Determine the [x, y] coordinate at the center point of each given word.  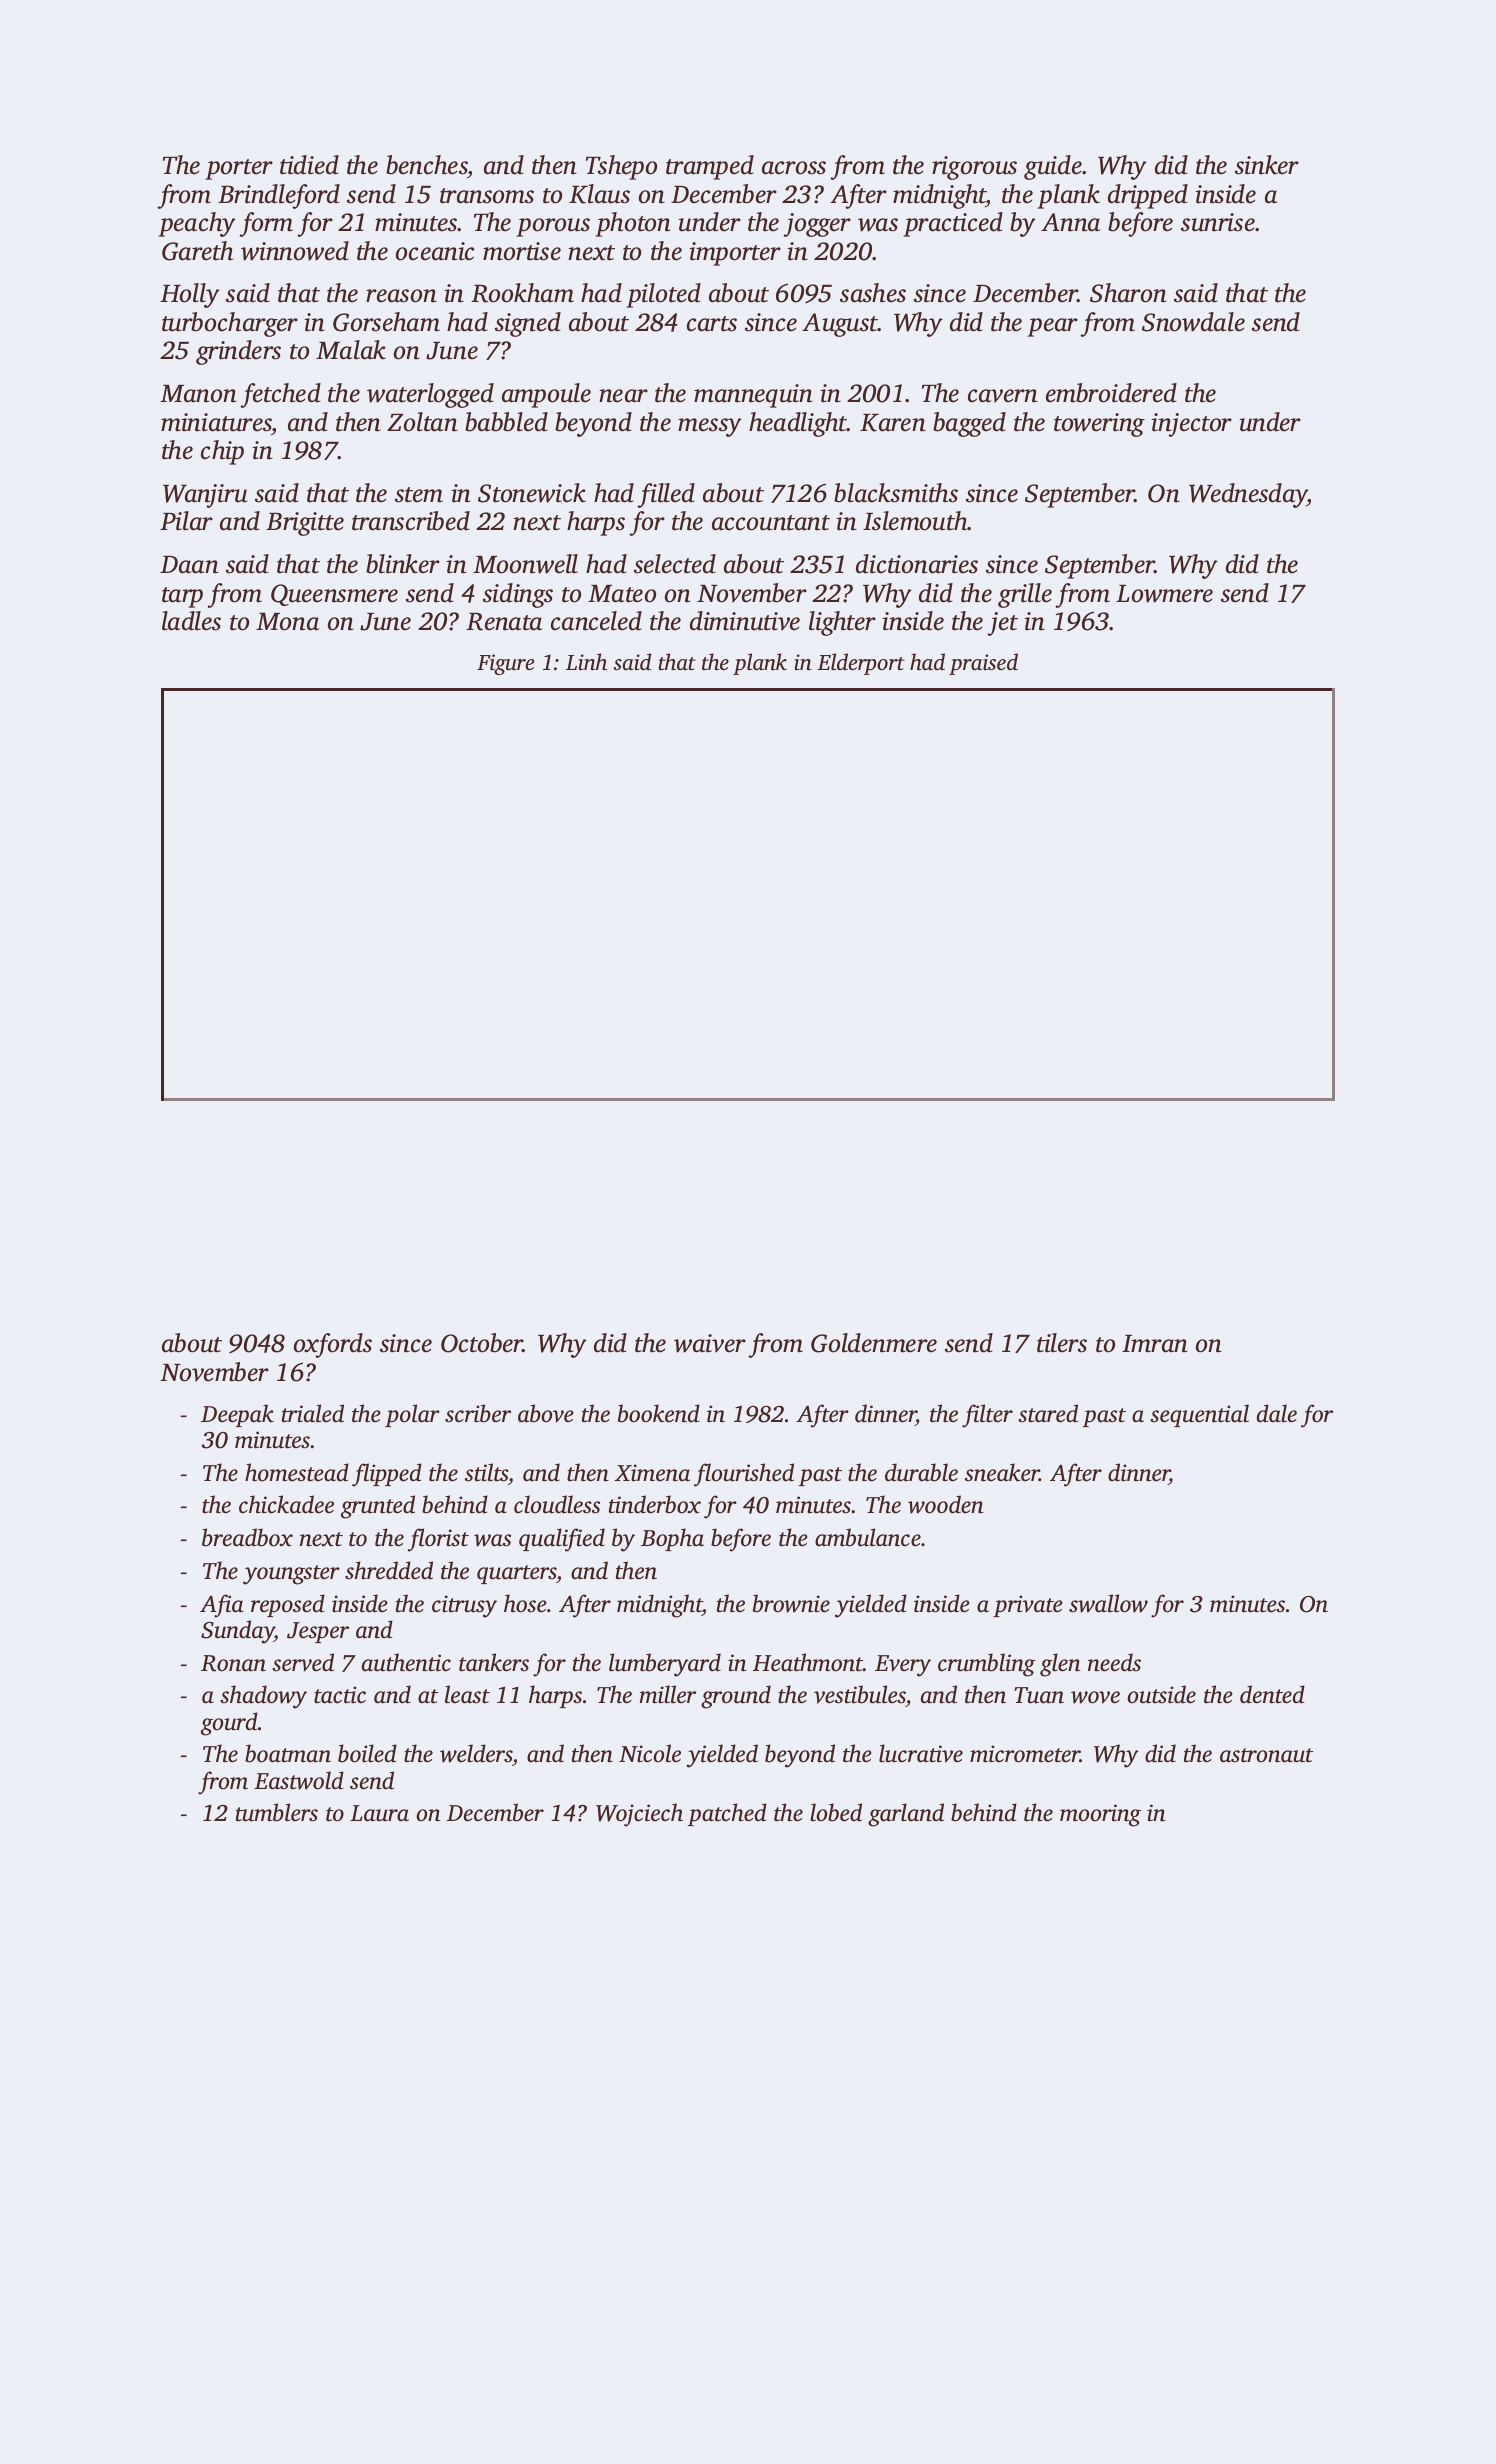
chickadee [286, 1504]
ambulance [868, 1537]
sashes [873, 293]
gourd [229, 1724]
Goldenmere [874, 1343]
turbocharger [230, 324]
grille [1025, 595]
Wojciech [639, 1815]
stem [419, 495]
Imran [1155, 1344]
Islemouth [915, 521]
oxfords [333, 1345]
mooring [1100, 1815]
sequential [1199, 1415]
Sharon [1128, 293]
